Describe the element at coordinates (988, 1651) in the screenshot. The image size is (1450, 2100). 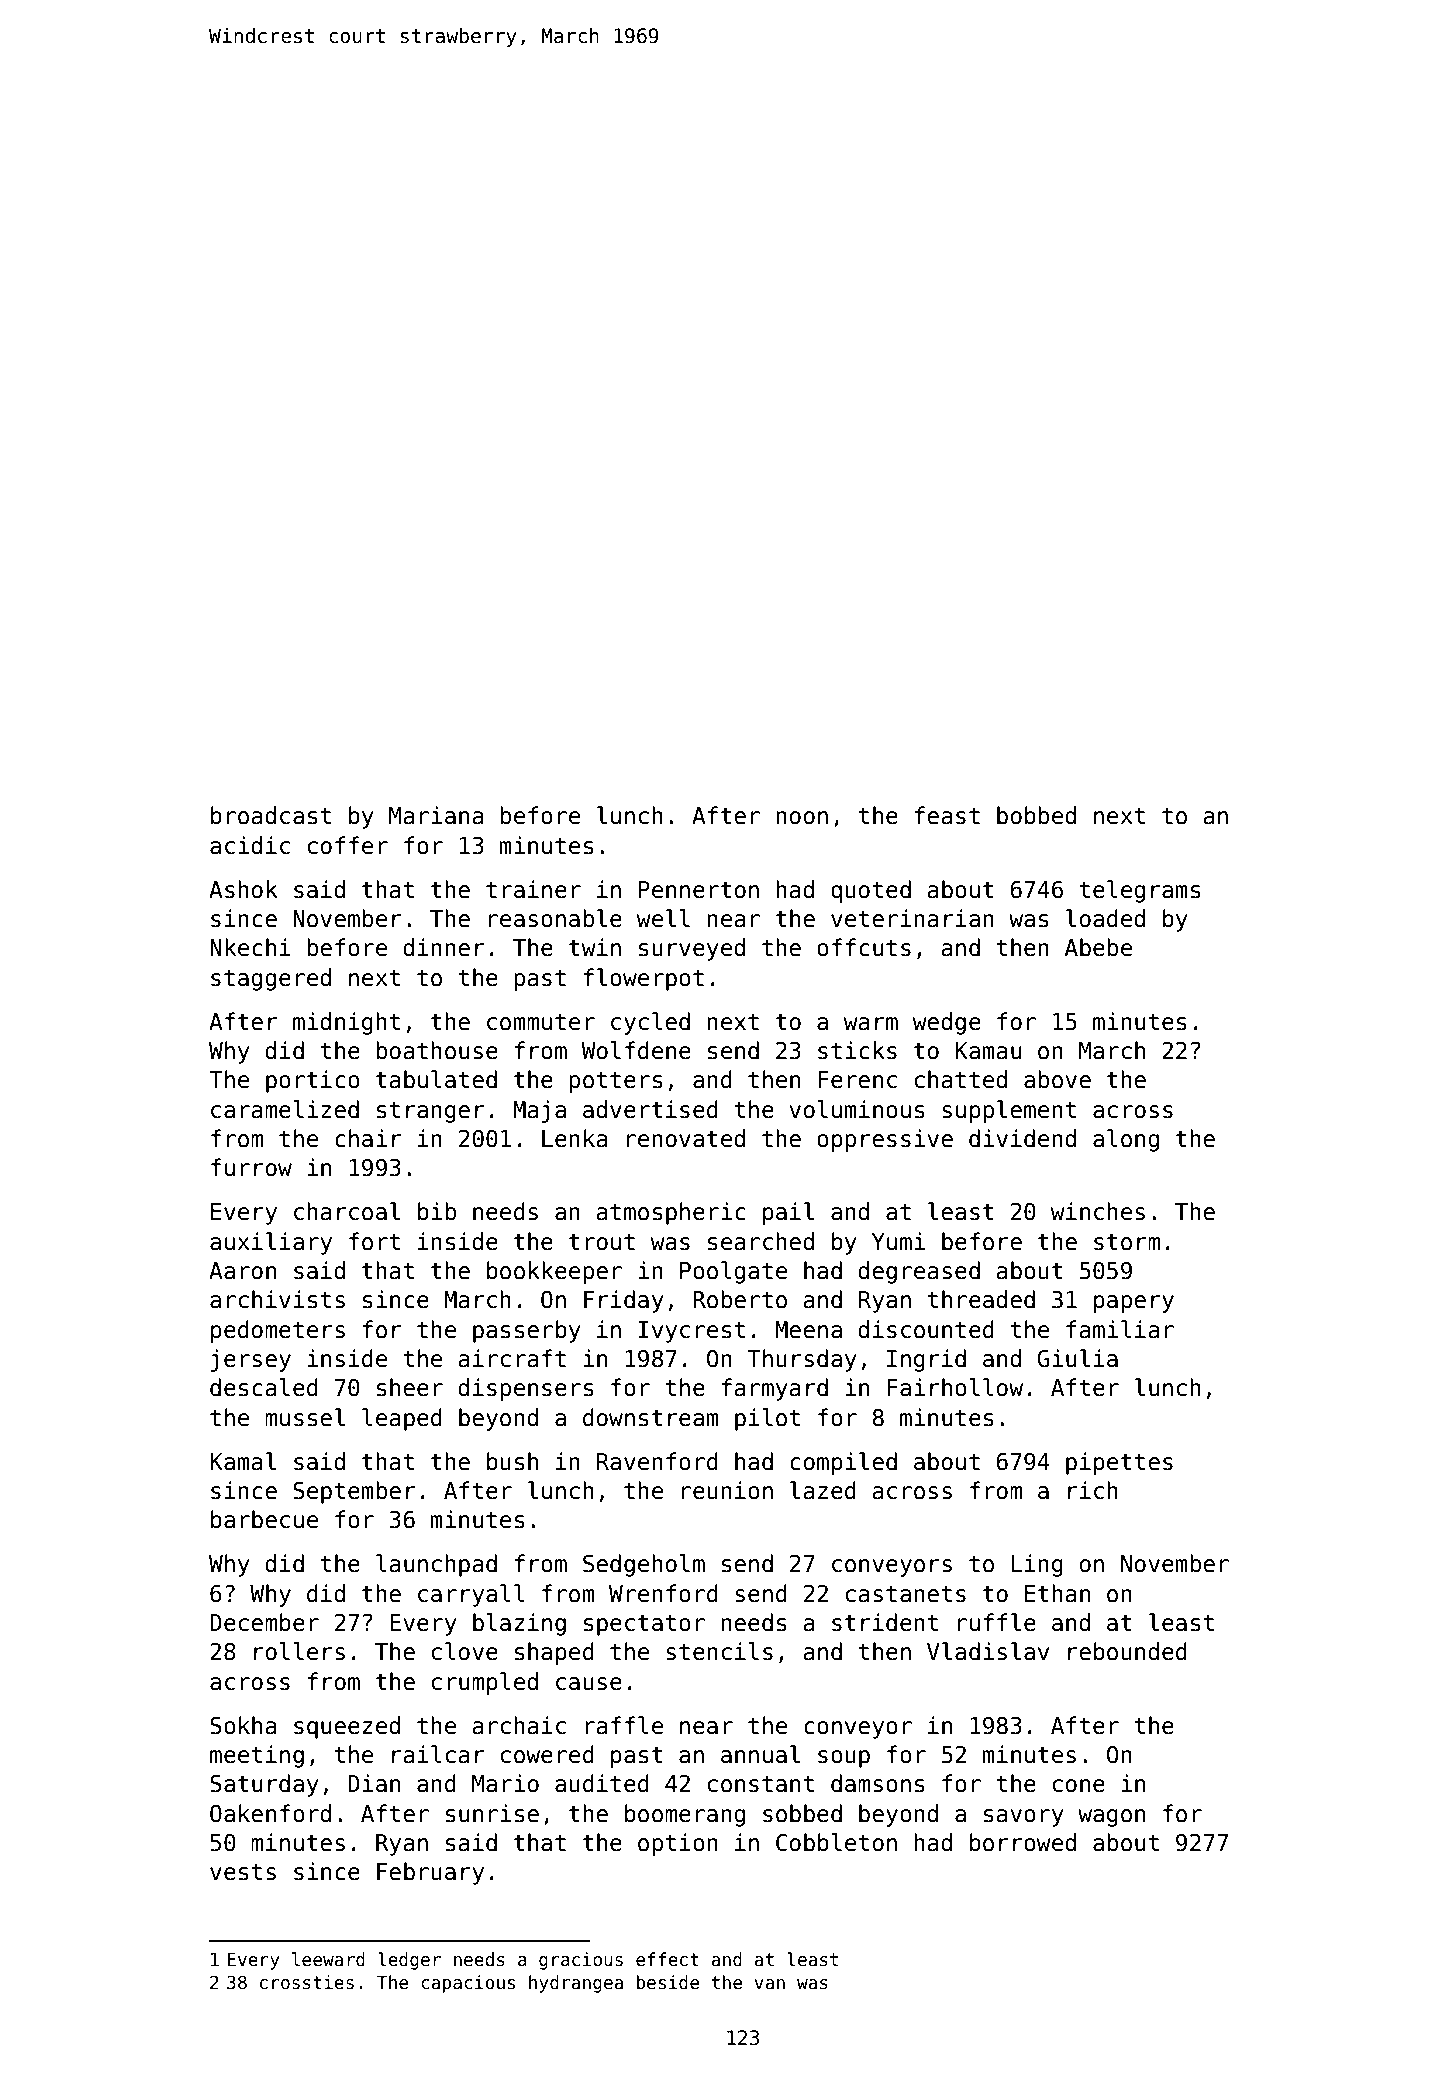
I see `Vladislav` at that location.
